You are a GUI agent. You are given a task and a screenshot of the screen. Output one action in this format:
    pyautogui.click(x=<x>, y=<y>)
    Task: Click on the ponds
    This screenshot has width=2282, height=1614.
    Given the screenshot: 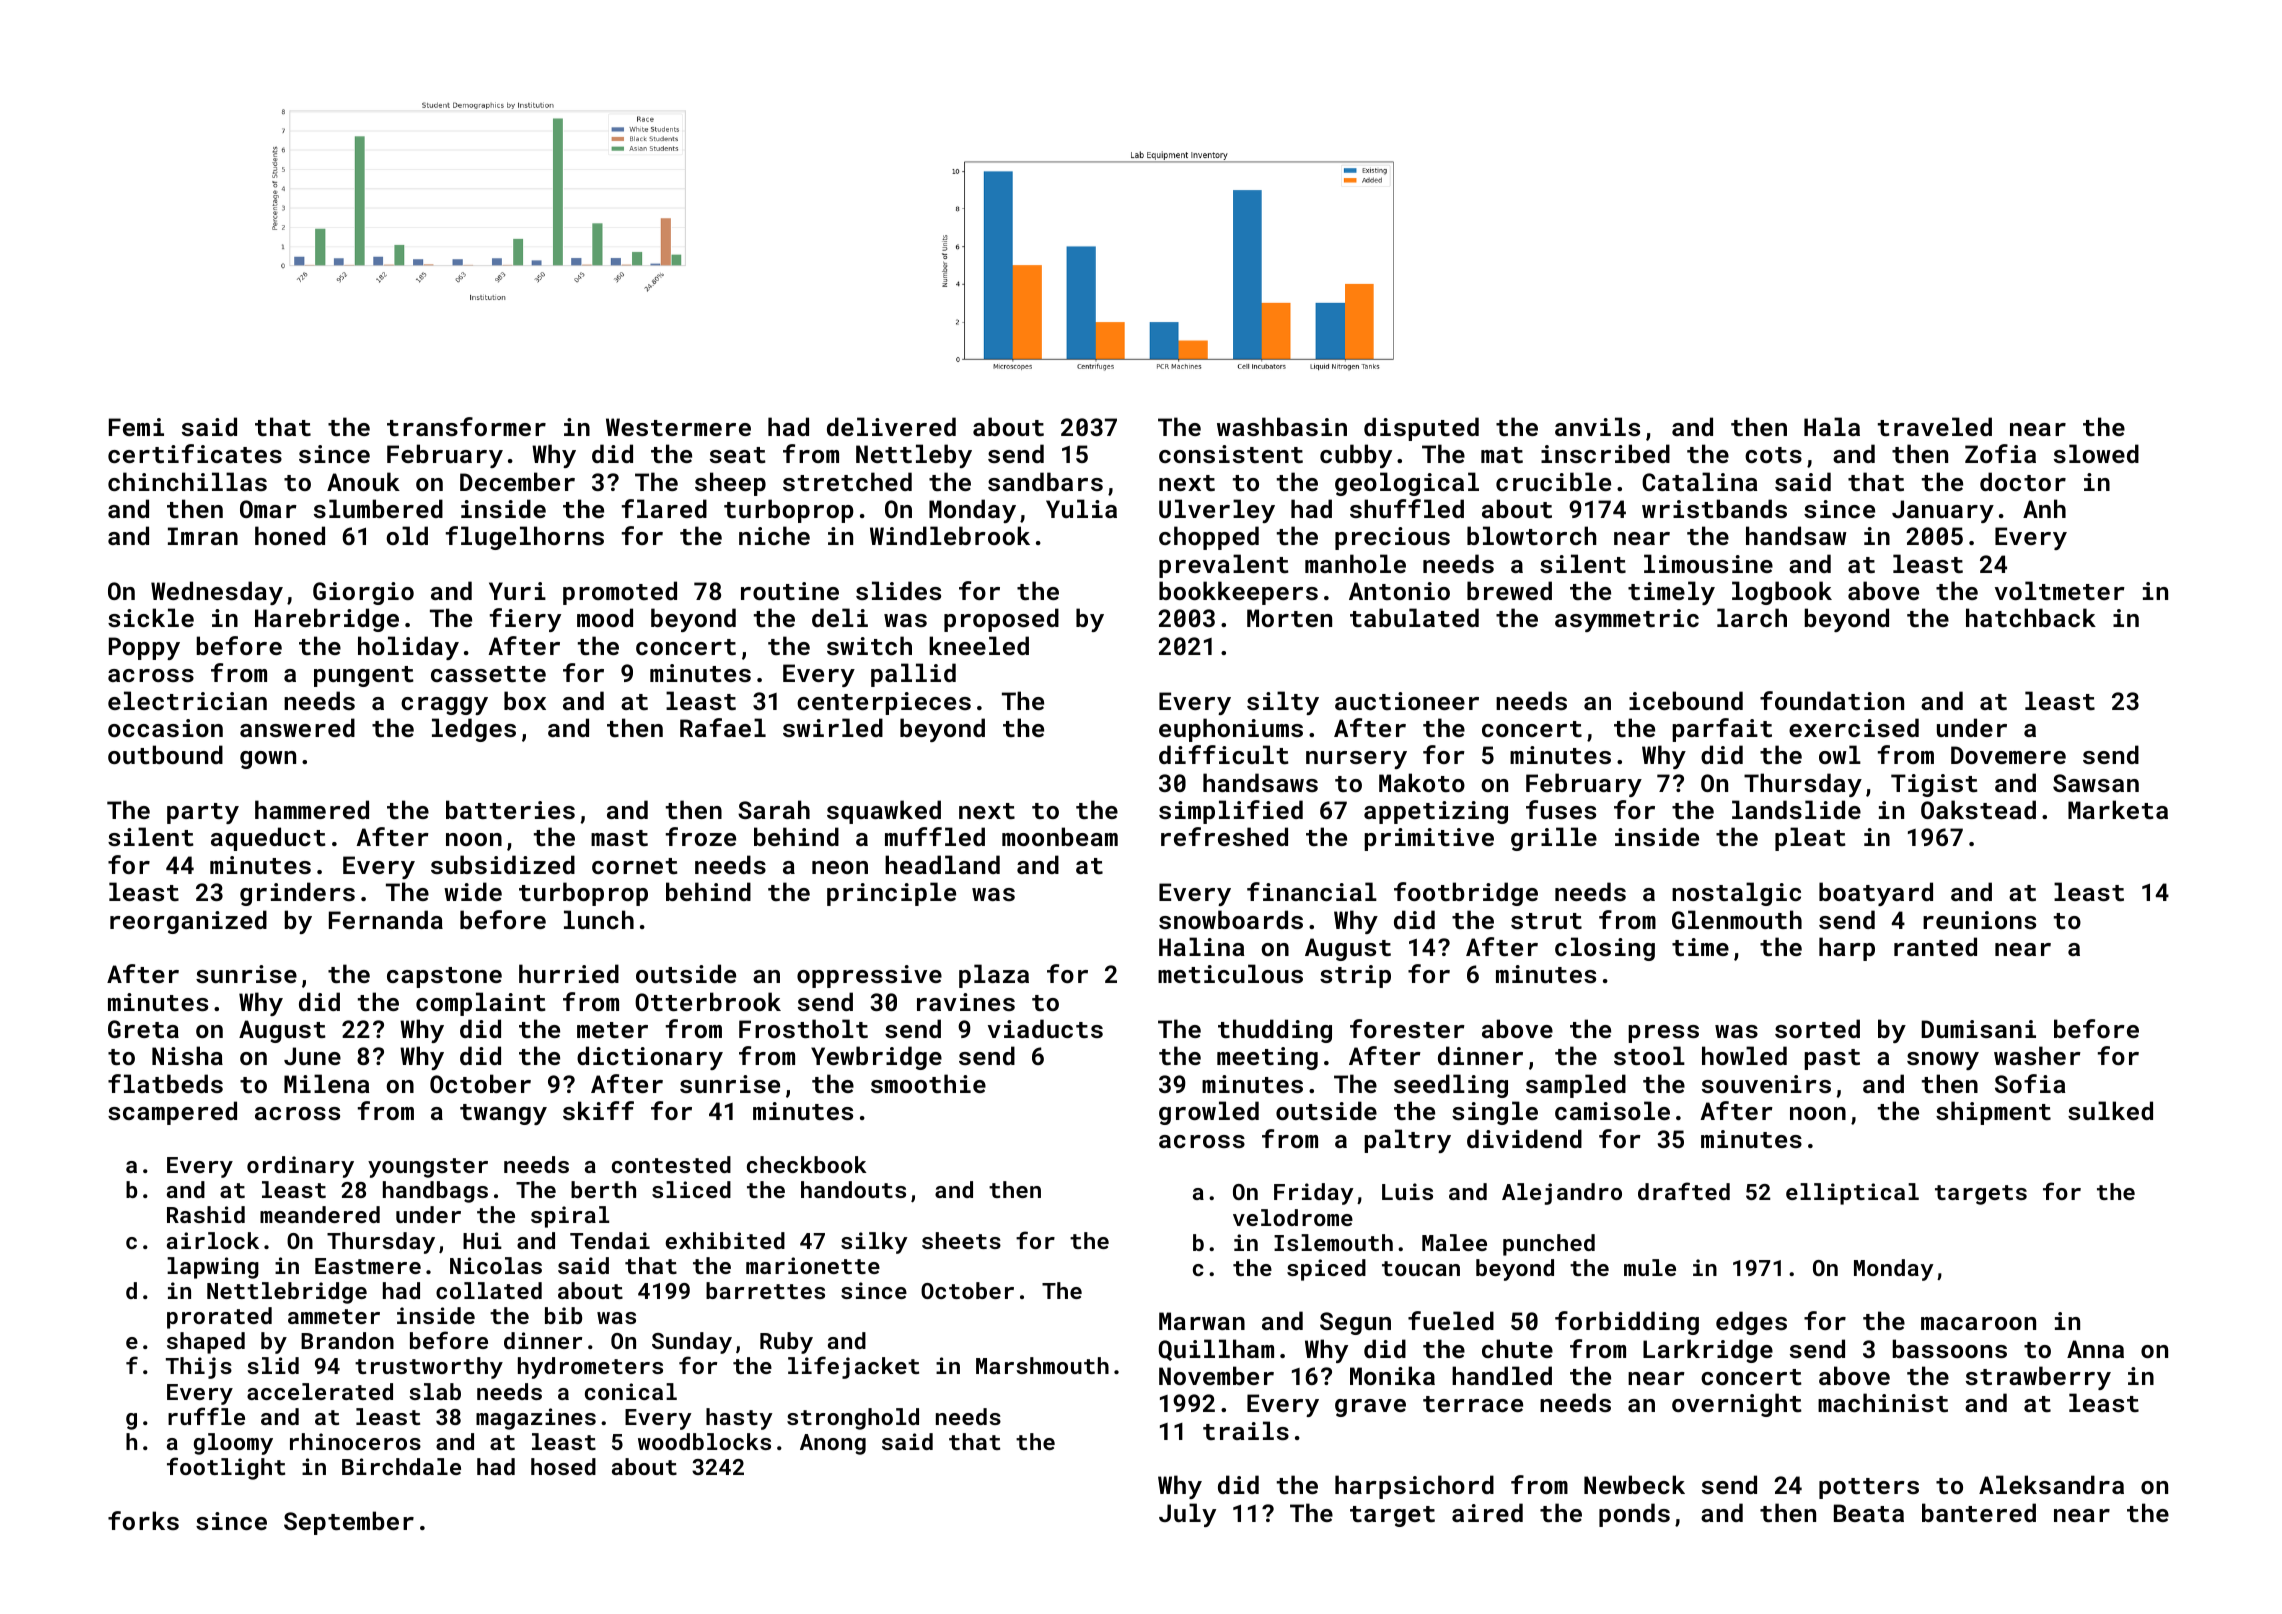 What is the action you would take?
    pyautogui.click(x=1634, y=1515)
